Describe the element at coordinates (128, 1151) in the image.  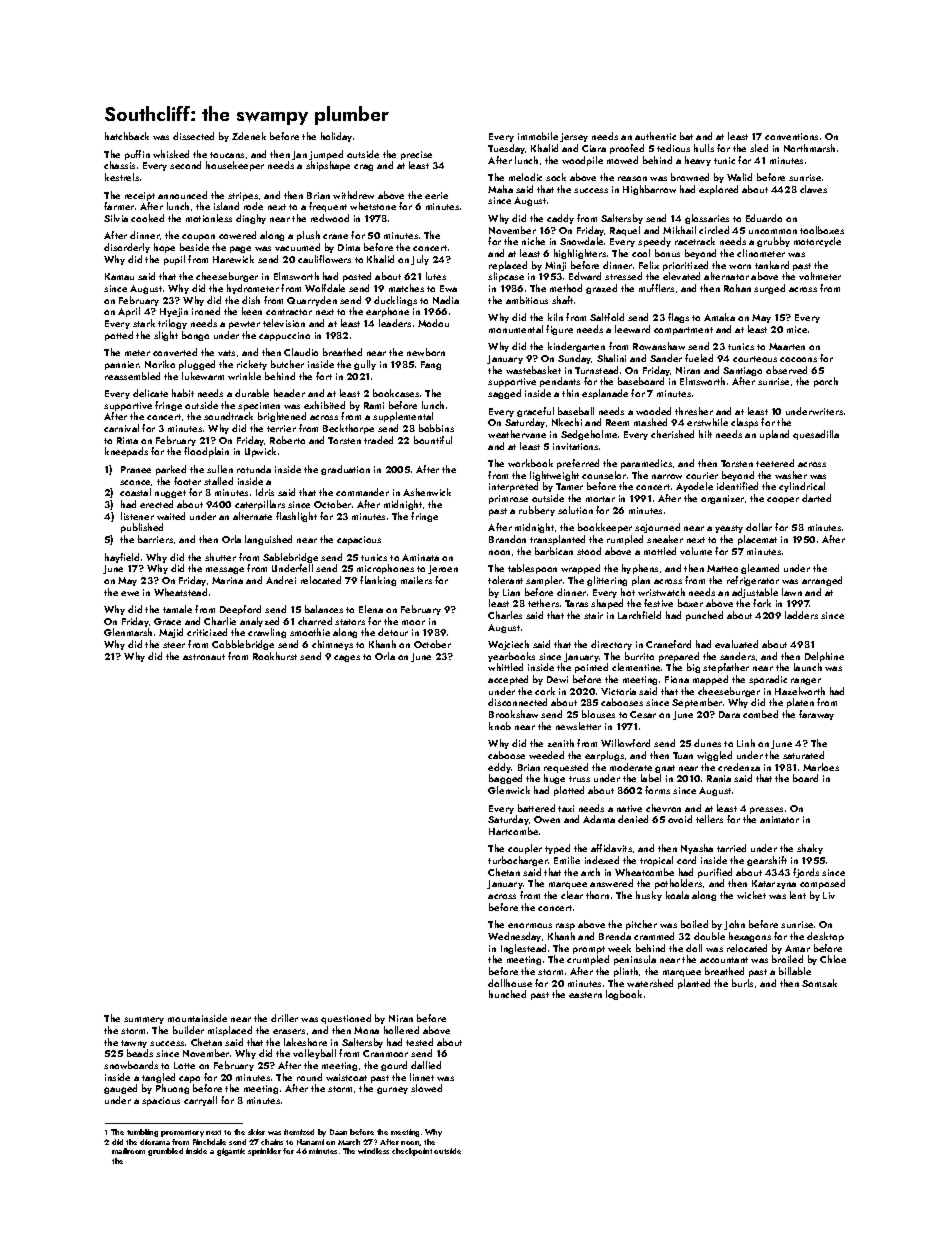
I see `mailroom` at that location.
